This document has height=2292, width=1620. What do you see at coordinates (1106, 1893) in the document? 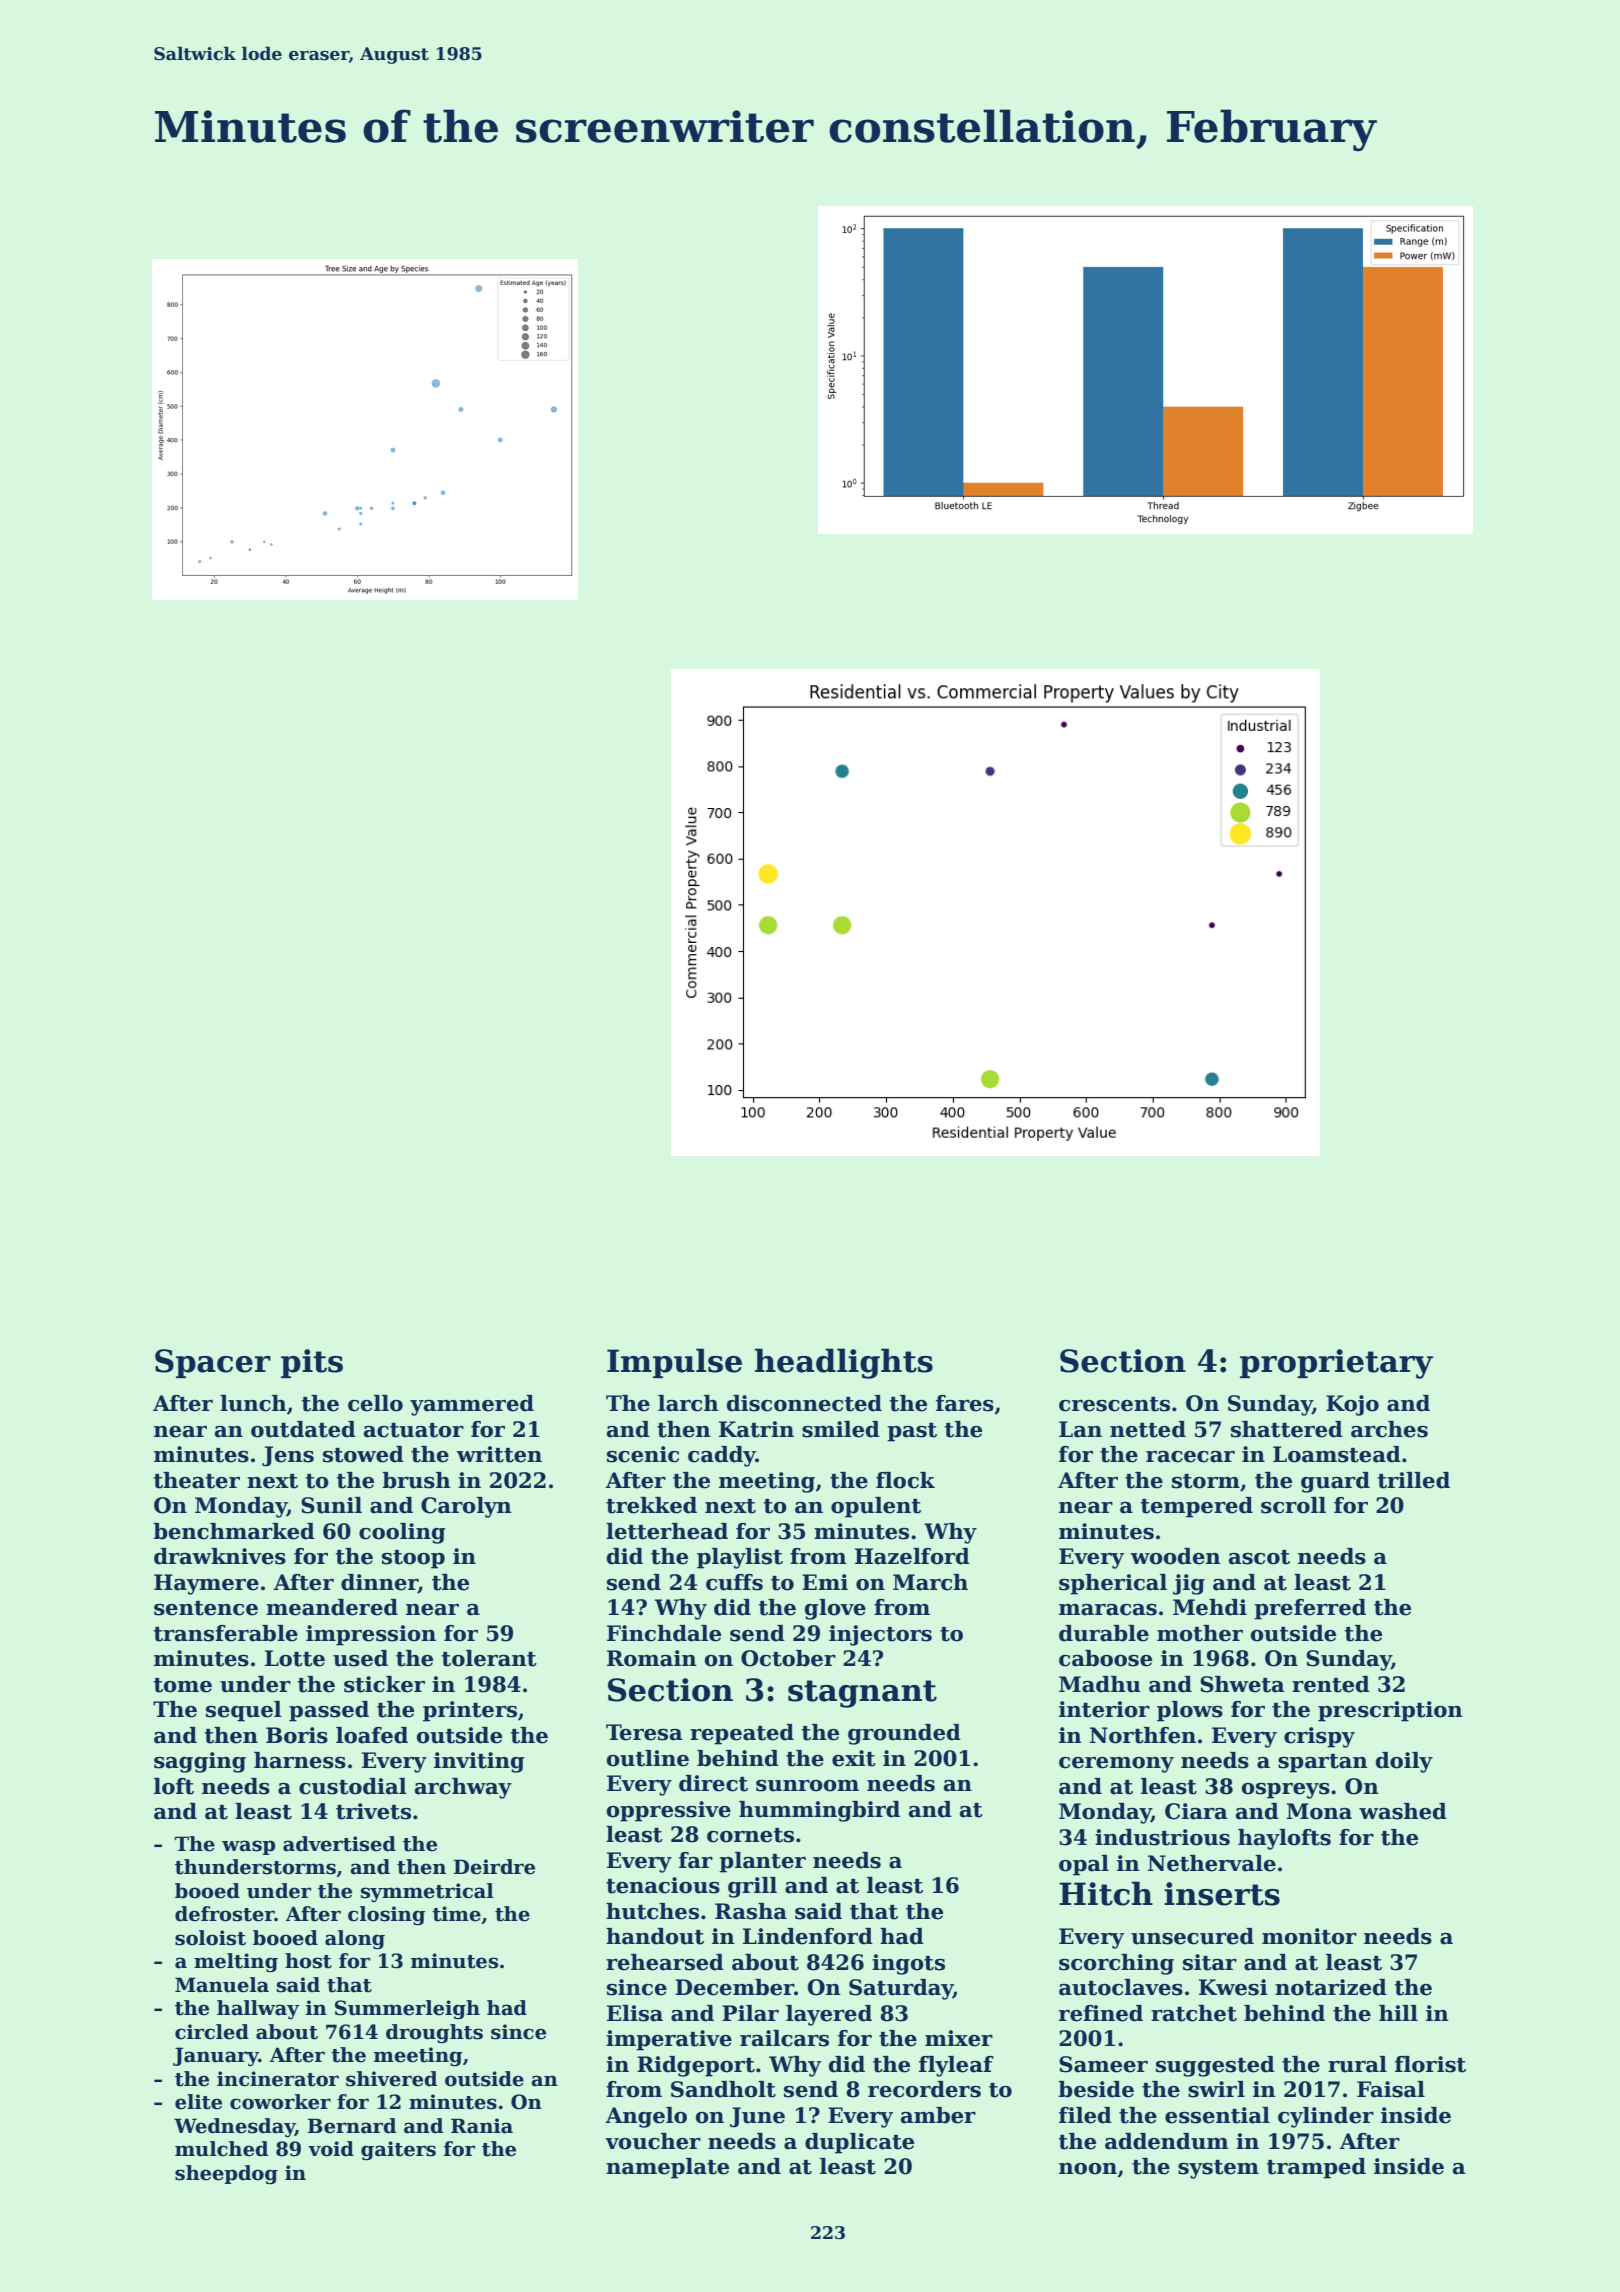
I see `Hitch` at bounding box center [1106, 1893].
